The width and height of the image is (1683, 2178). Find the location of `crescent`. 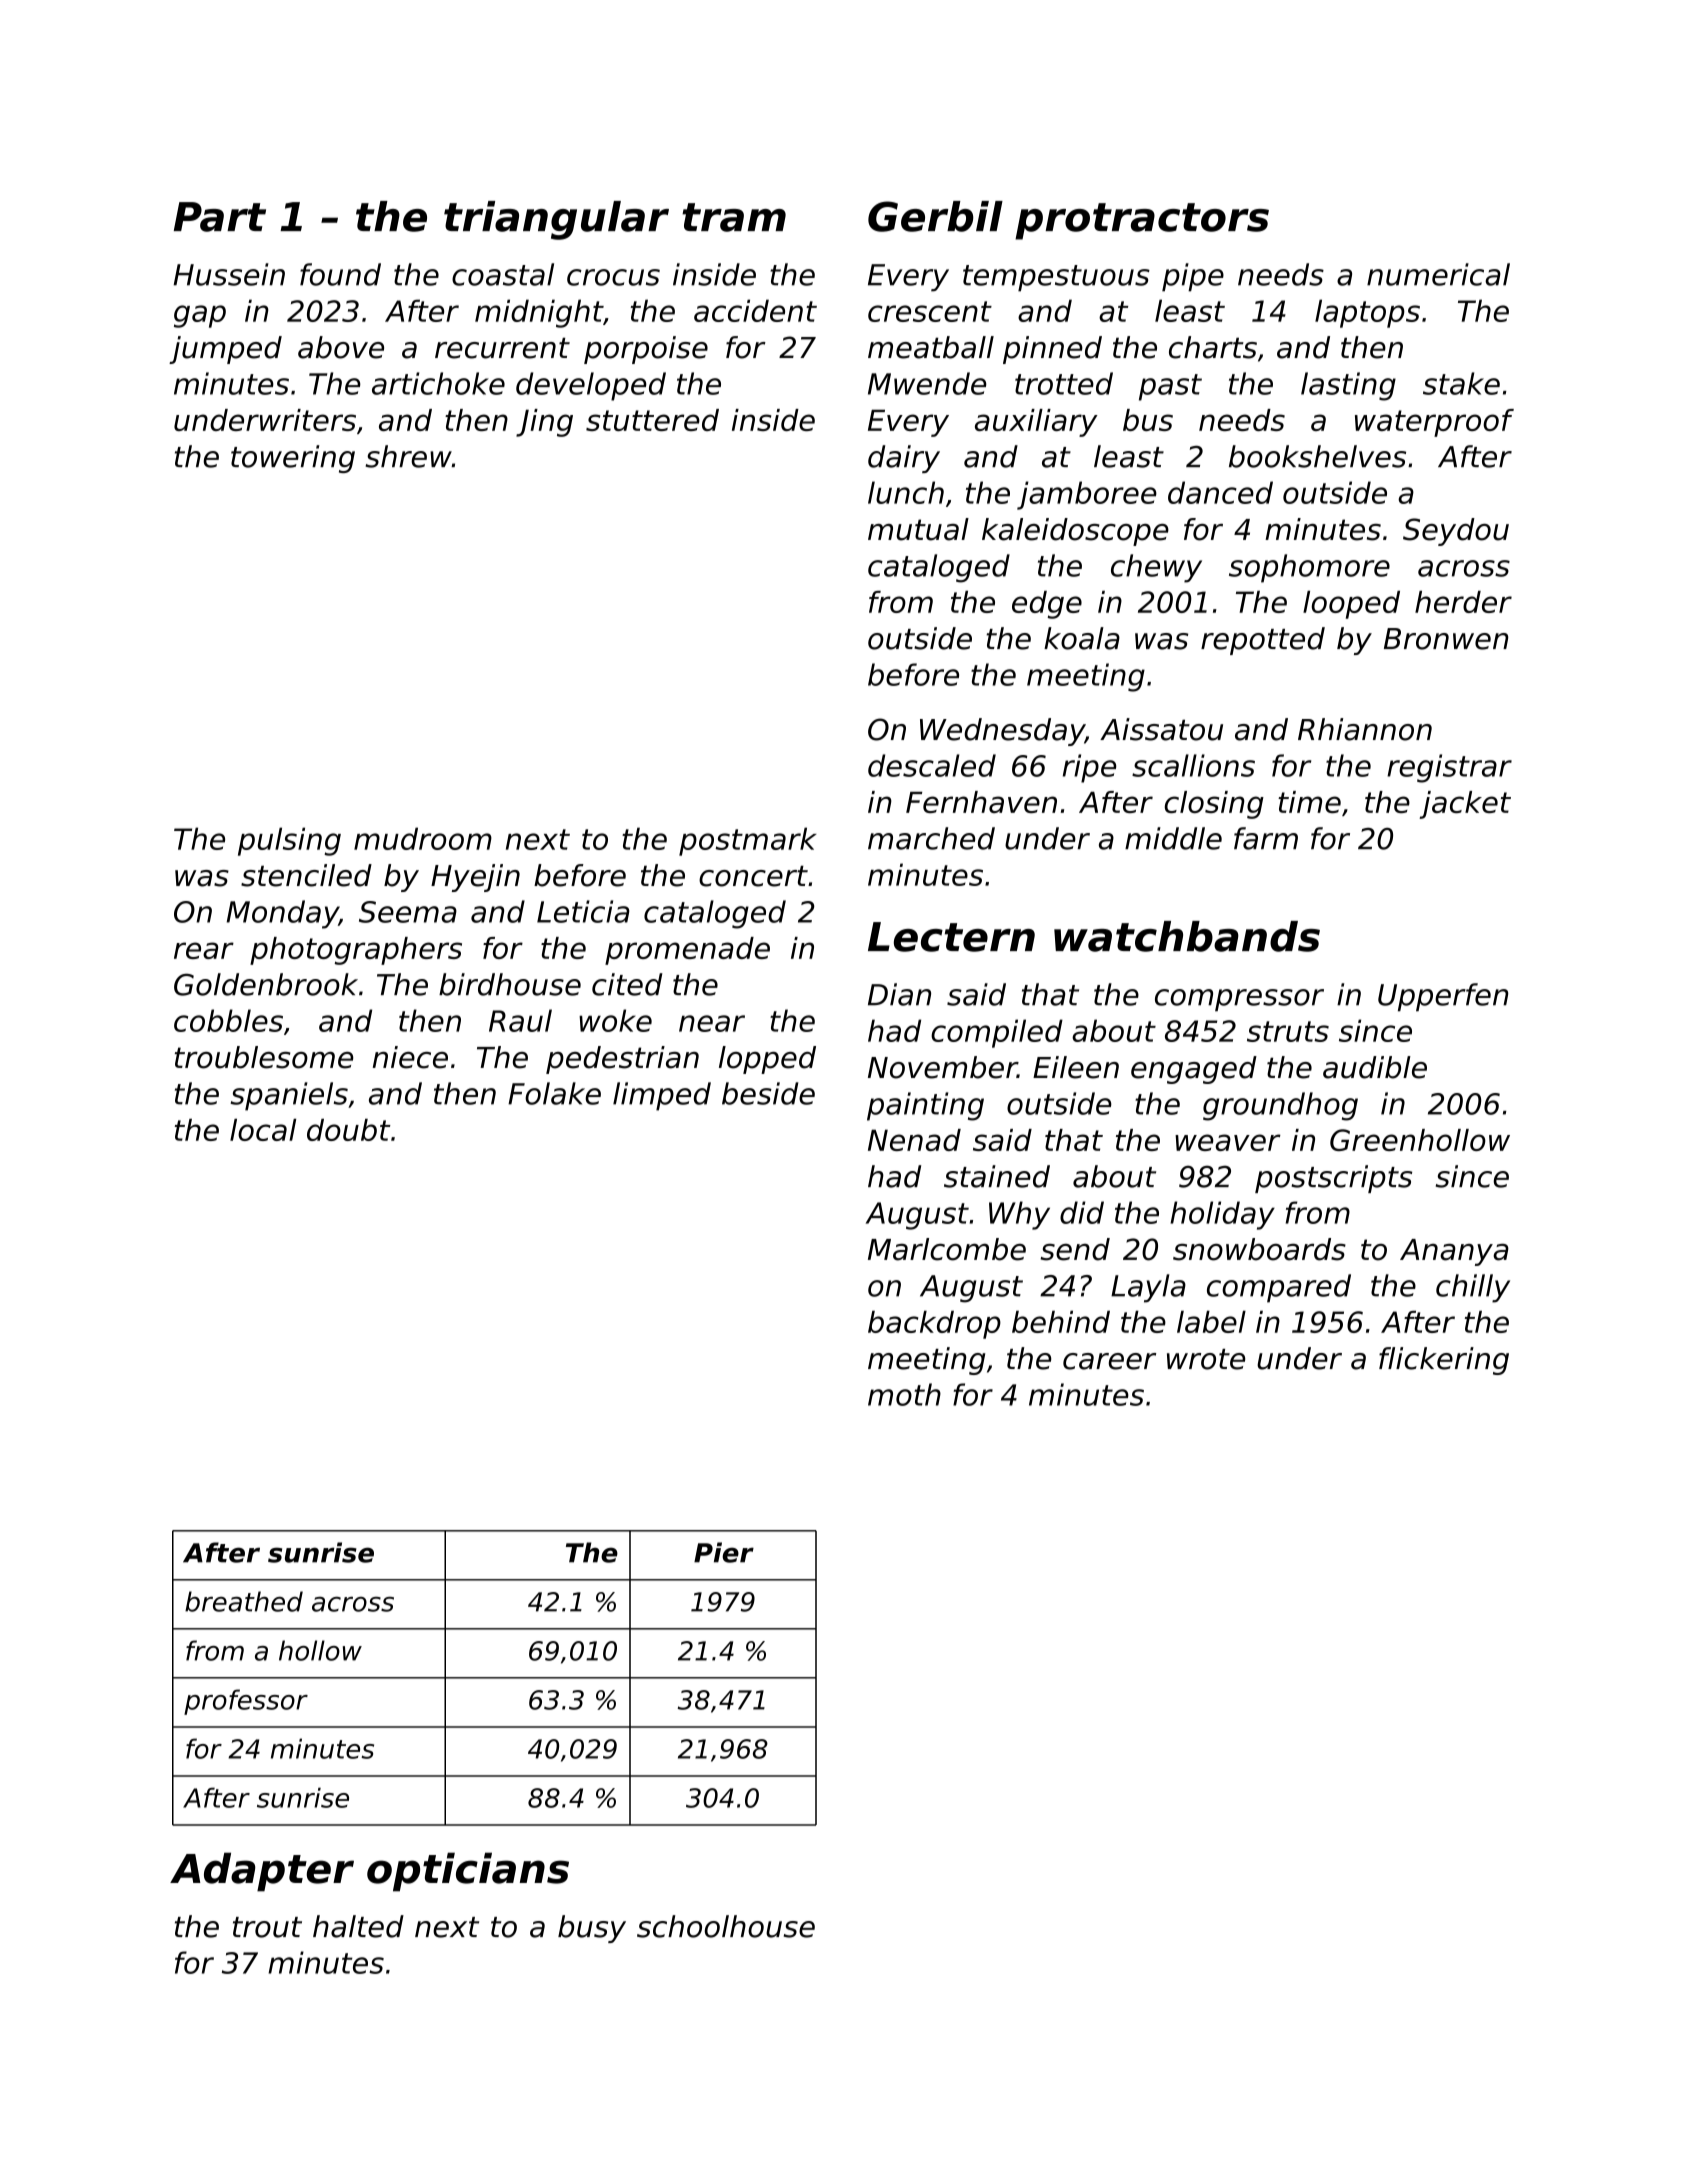

crescent is located at coordinates (930, 311).
